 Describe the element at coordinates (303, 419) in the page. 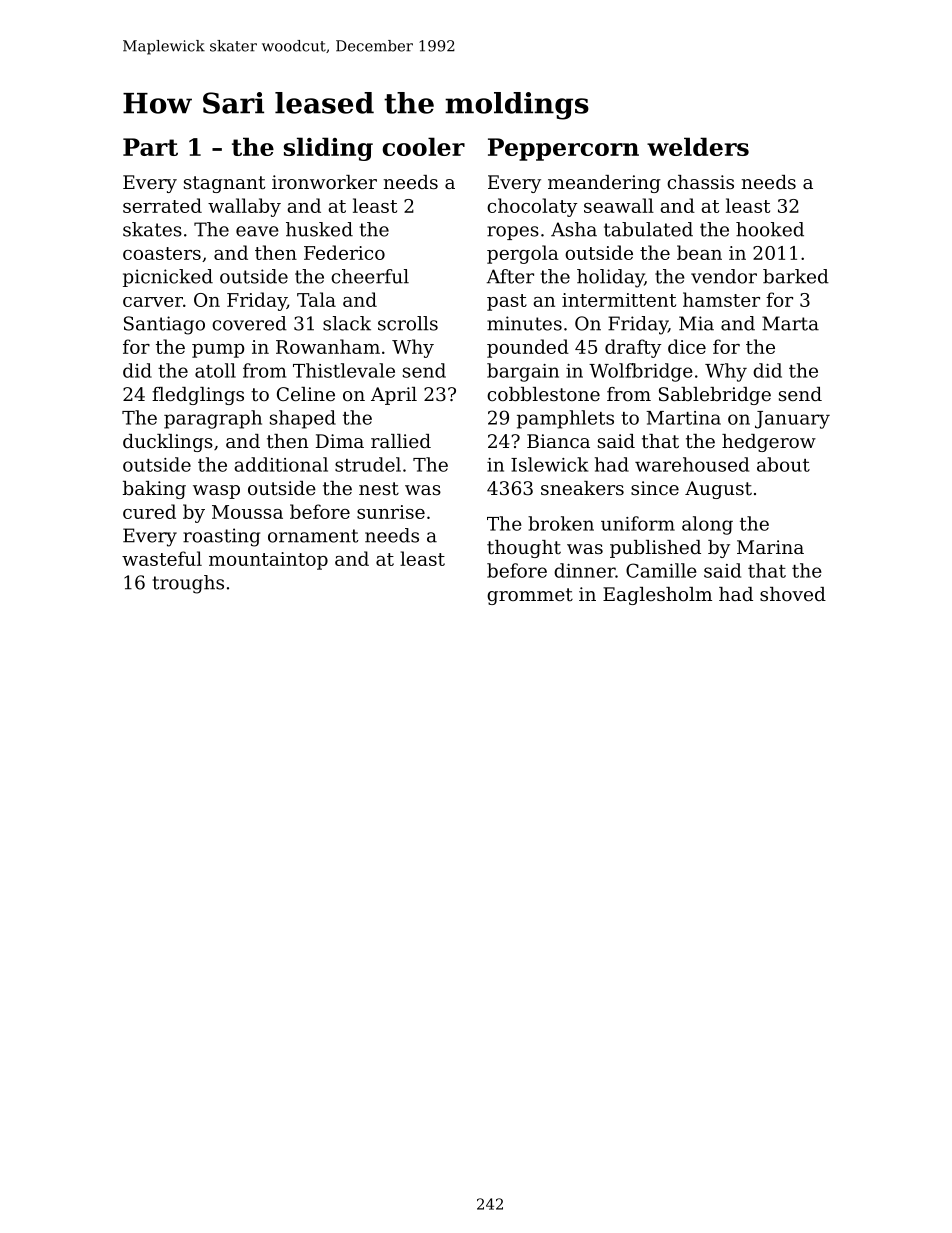

I see `shaped` at that location.
